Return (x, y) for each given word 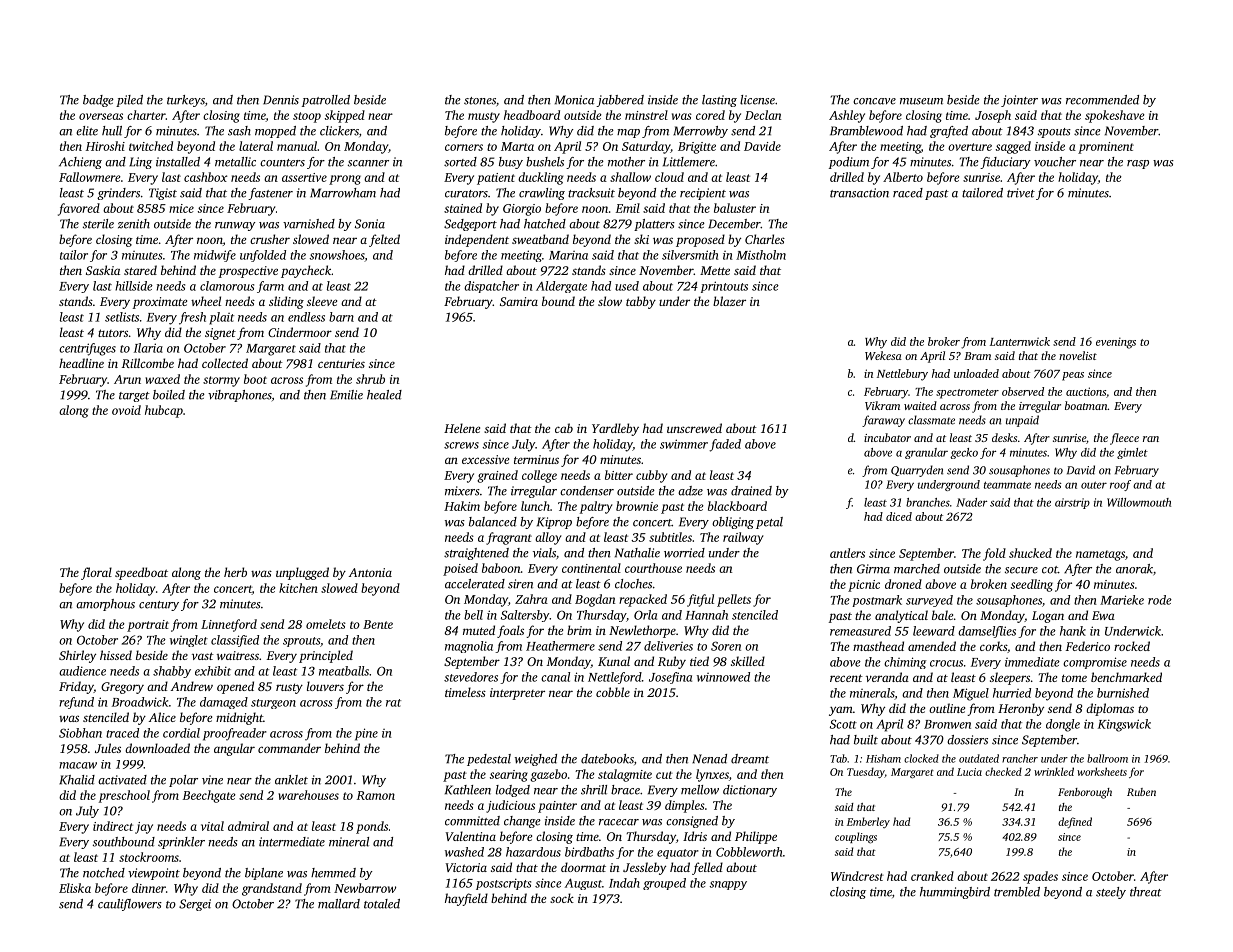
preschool (124, 796)
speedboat (141, 573)
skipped (345, 116)
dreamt (750, 759)
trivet (1021, 193)
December (734, 224)
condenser (587, 491)
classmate (931, 420)
